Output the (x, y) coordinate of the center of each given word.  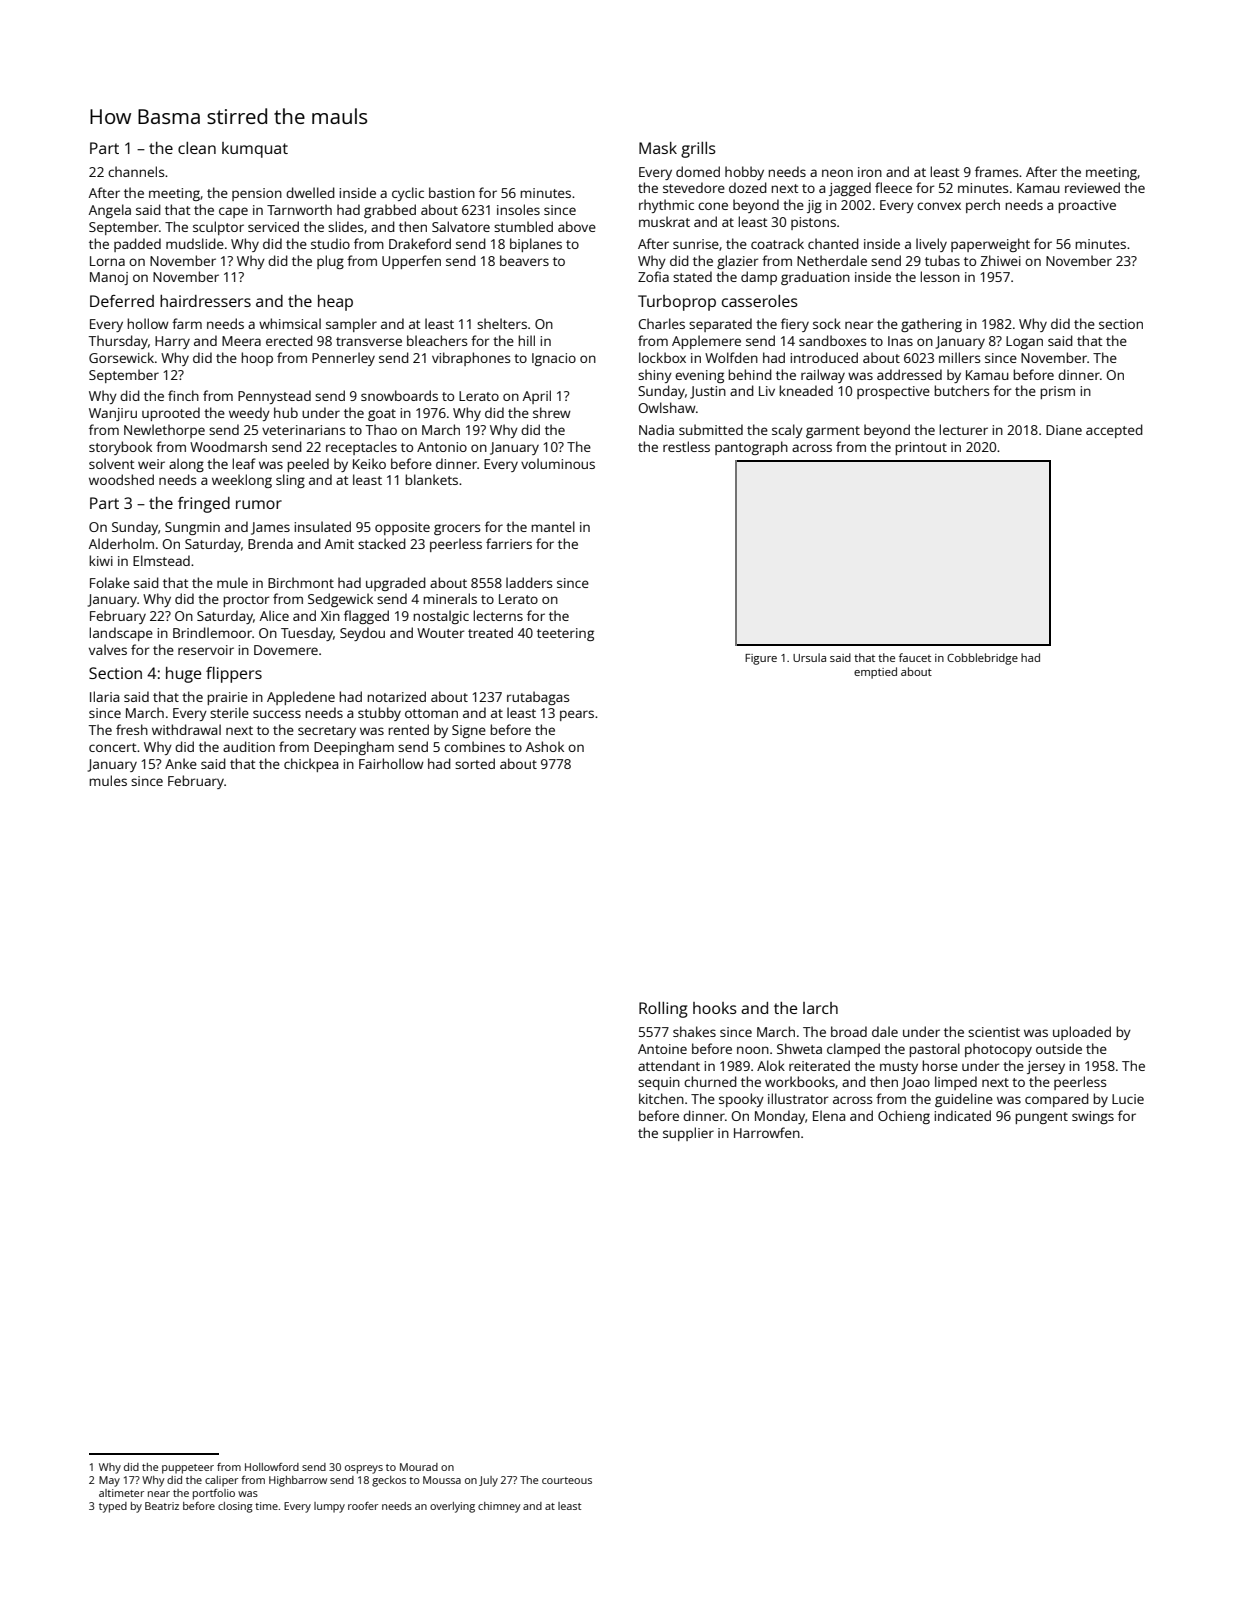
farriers (509, 543)
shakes (694, 1031)
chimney (499, 1507)
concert (113, 747)
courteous (567, 1480)
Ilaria (104, 696)
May (109, 1481)
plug (330, 262)
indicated (962, 1115)
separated (720, 325)
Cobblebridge (982, 659)
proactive (1087, 206)
